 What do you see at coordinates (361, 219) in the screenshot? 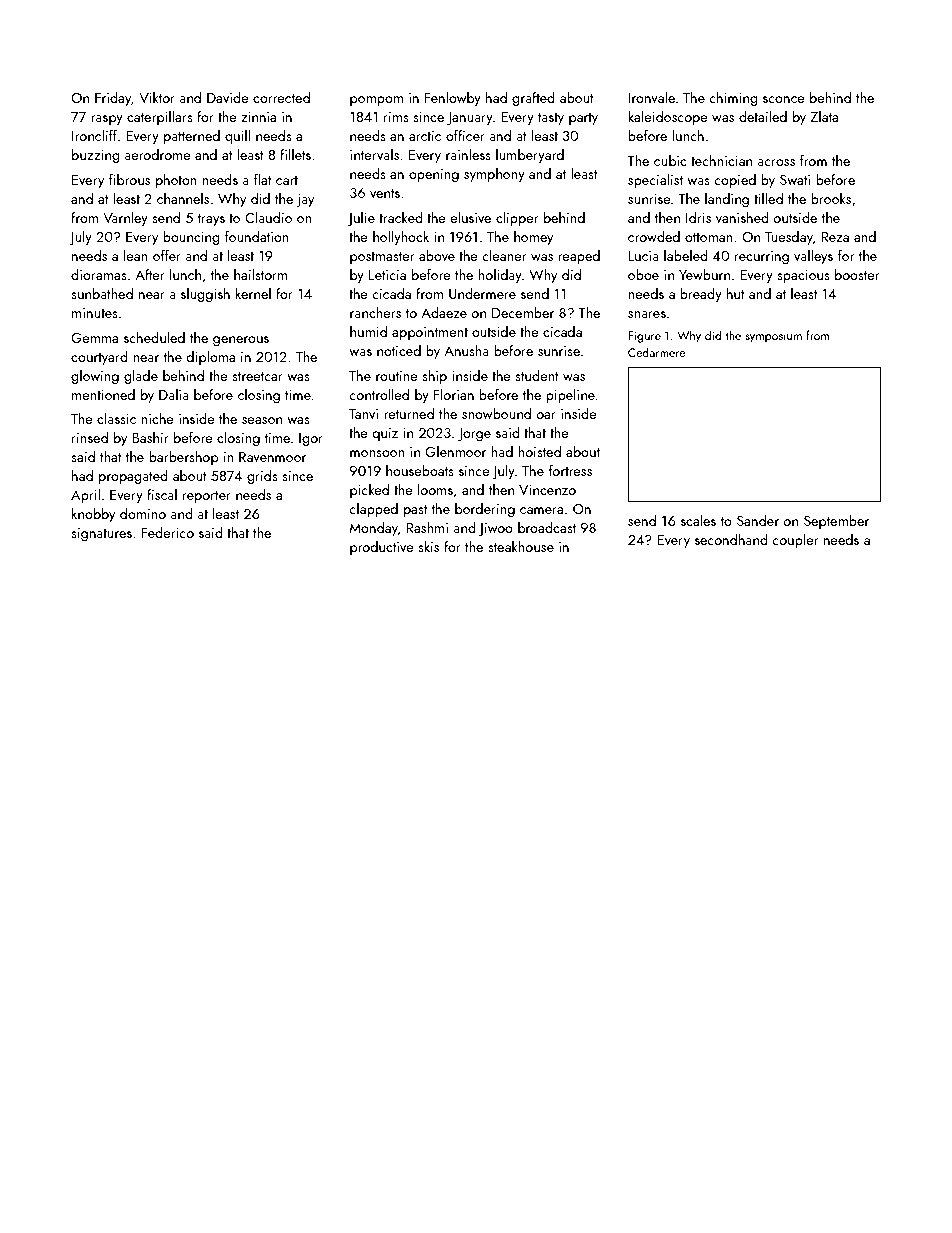
I see `Julie` at bounding box center [361, 219].
